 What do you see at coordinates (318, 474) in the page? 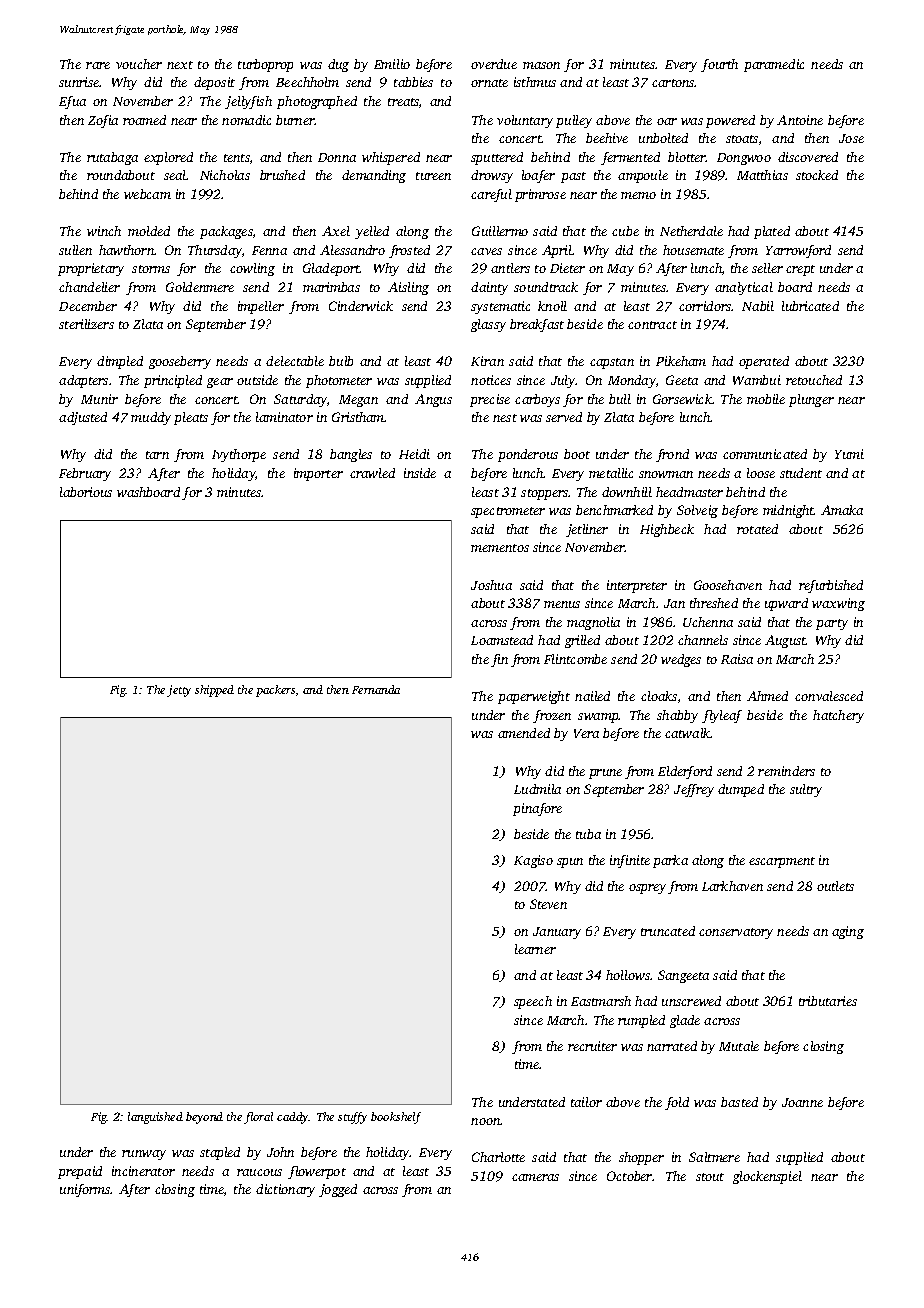
I see `importer` at bounding box center [318, 474].
